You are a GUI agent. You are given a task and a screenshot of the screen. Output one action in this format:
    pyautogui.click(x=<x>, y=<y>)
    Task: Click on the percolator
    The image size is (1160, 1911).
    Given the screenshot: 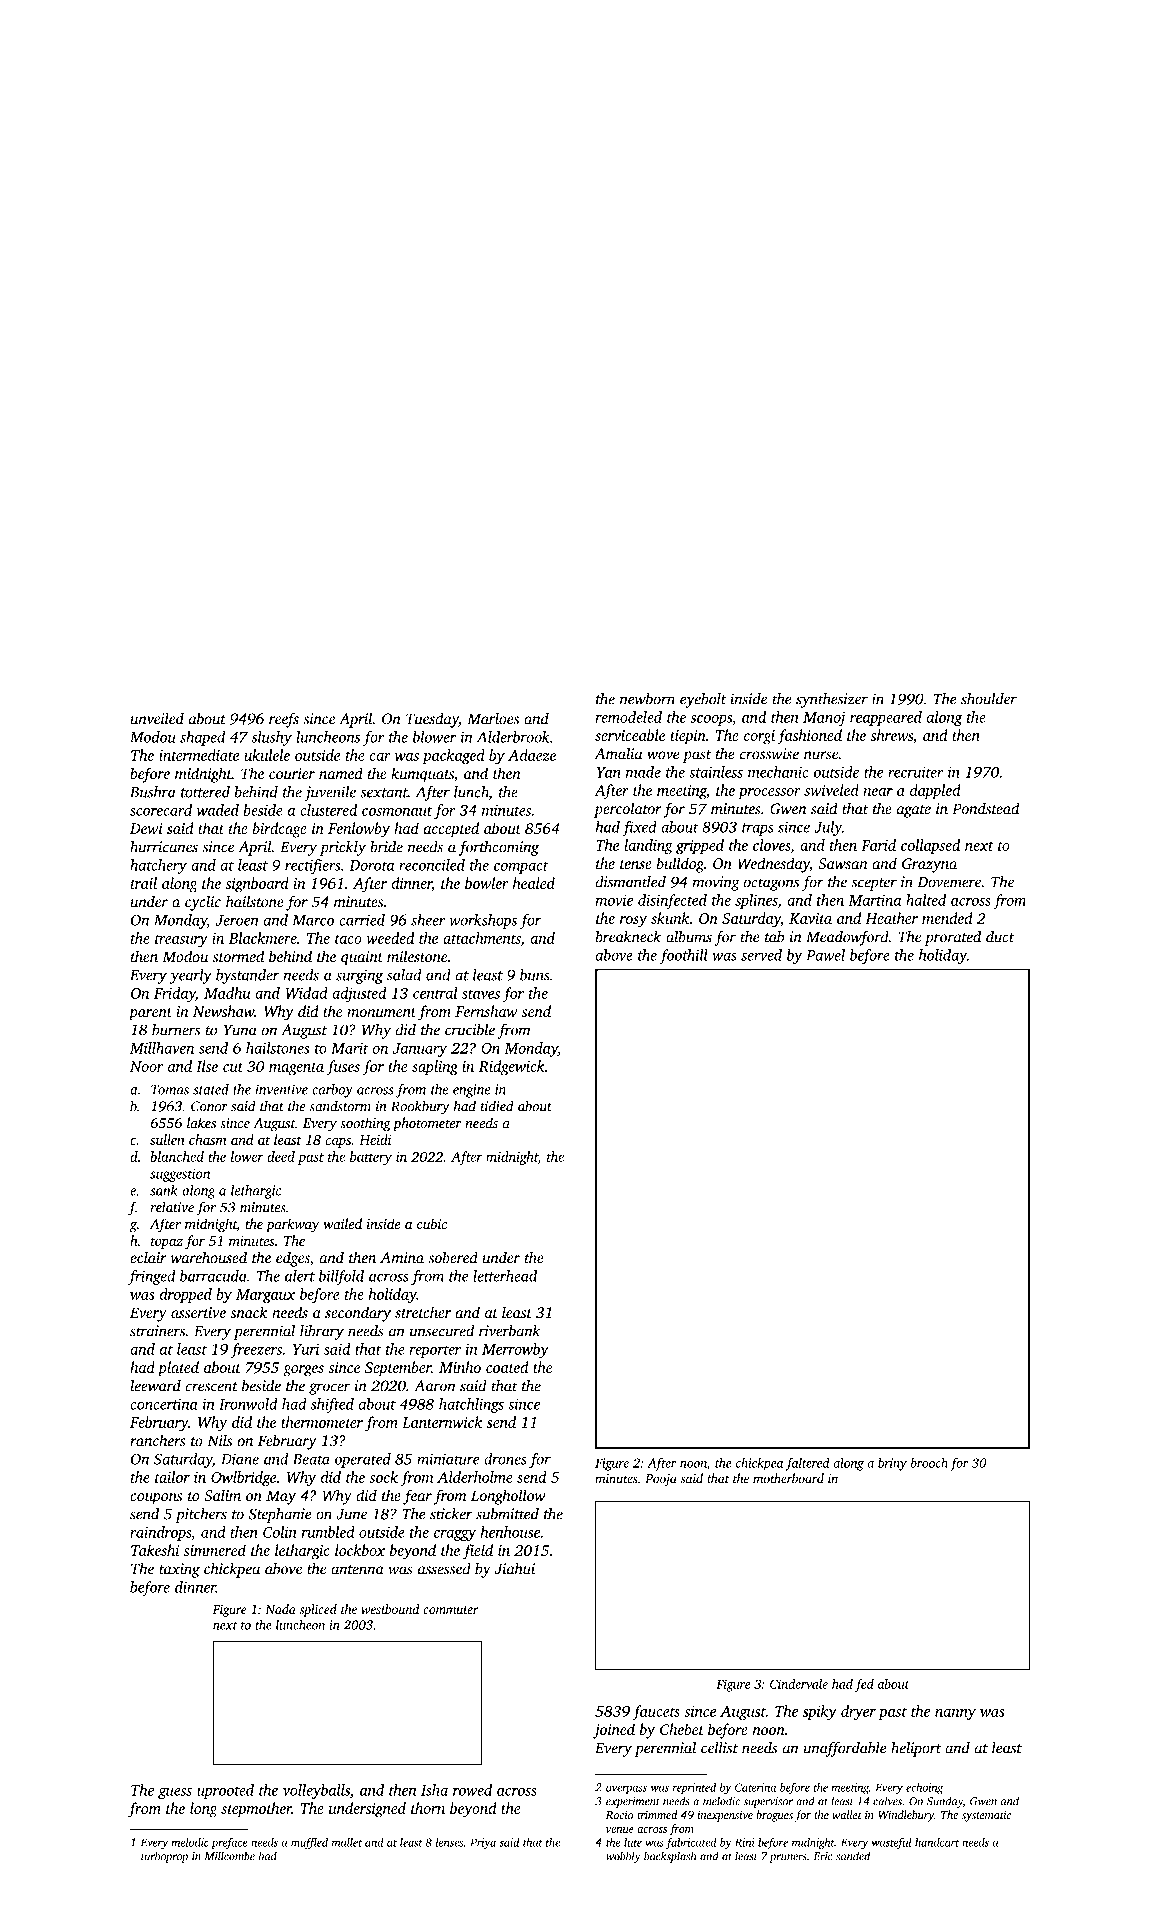 What is the action you would take?
    pyautogui.click(x=628, y=810)
